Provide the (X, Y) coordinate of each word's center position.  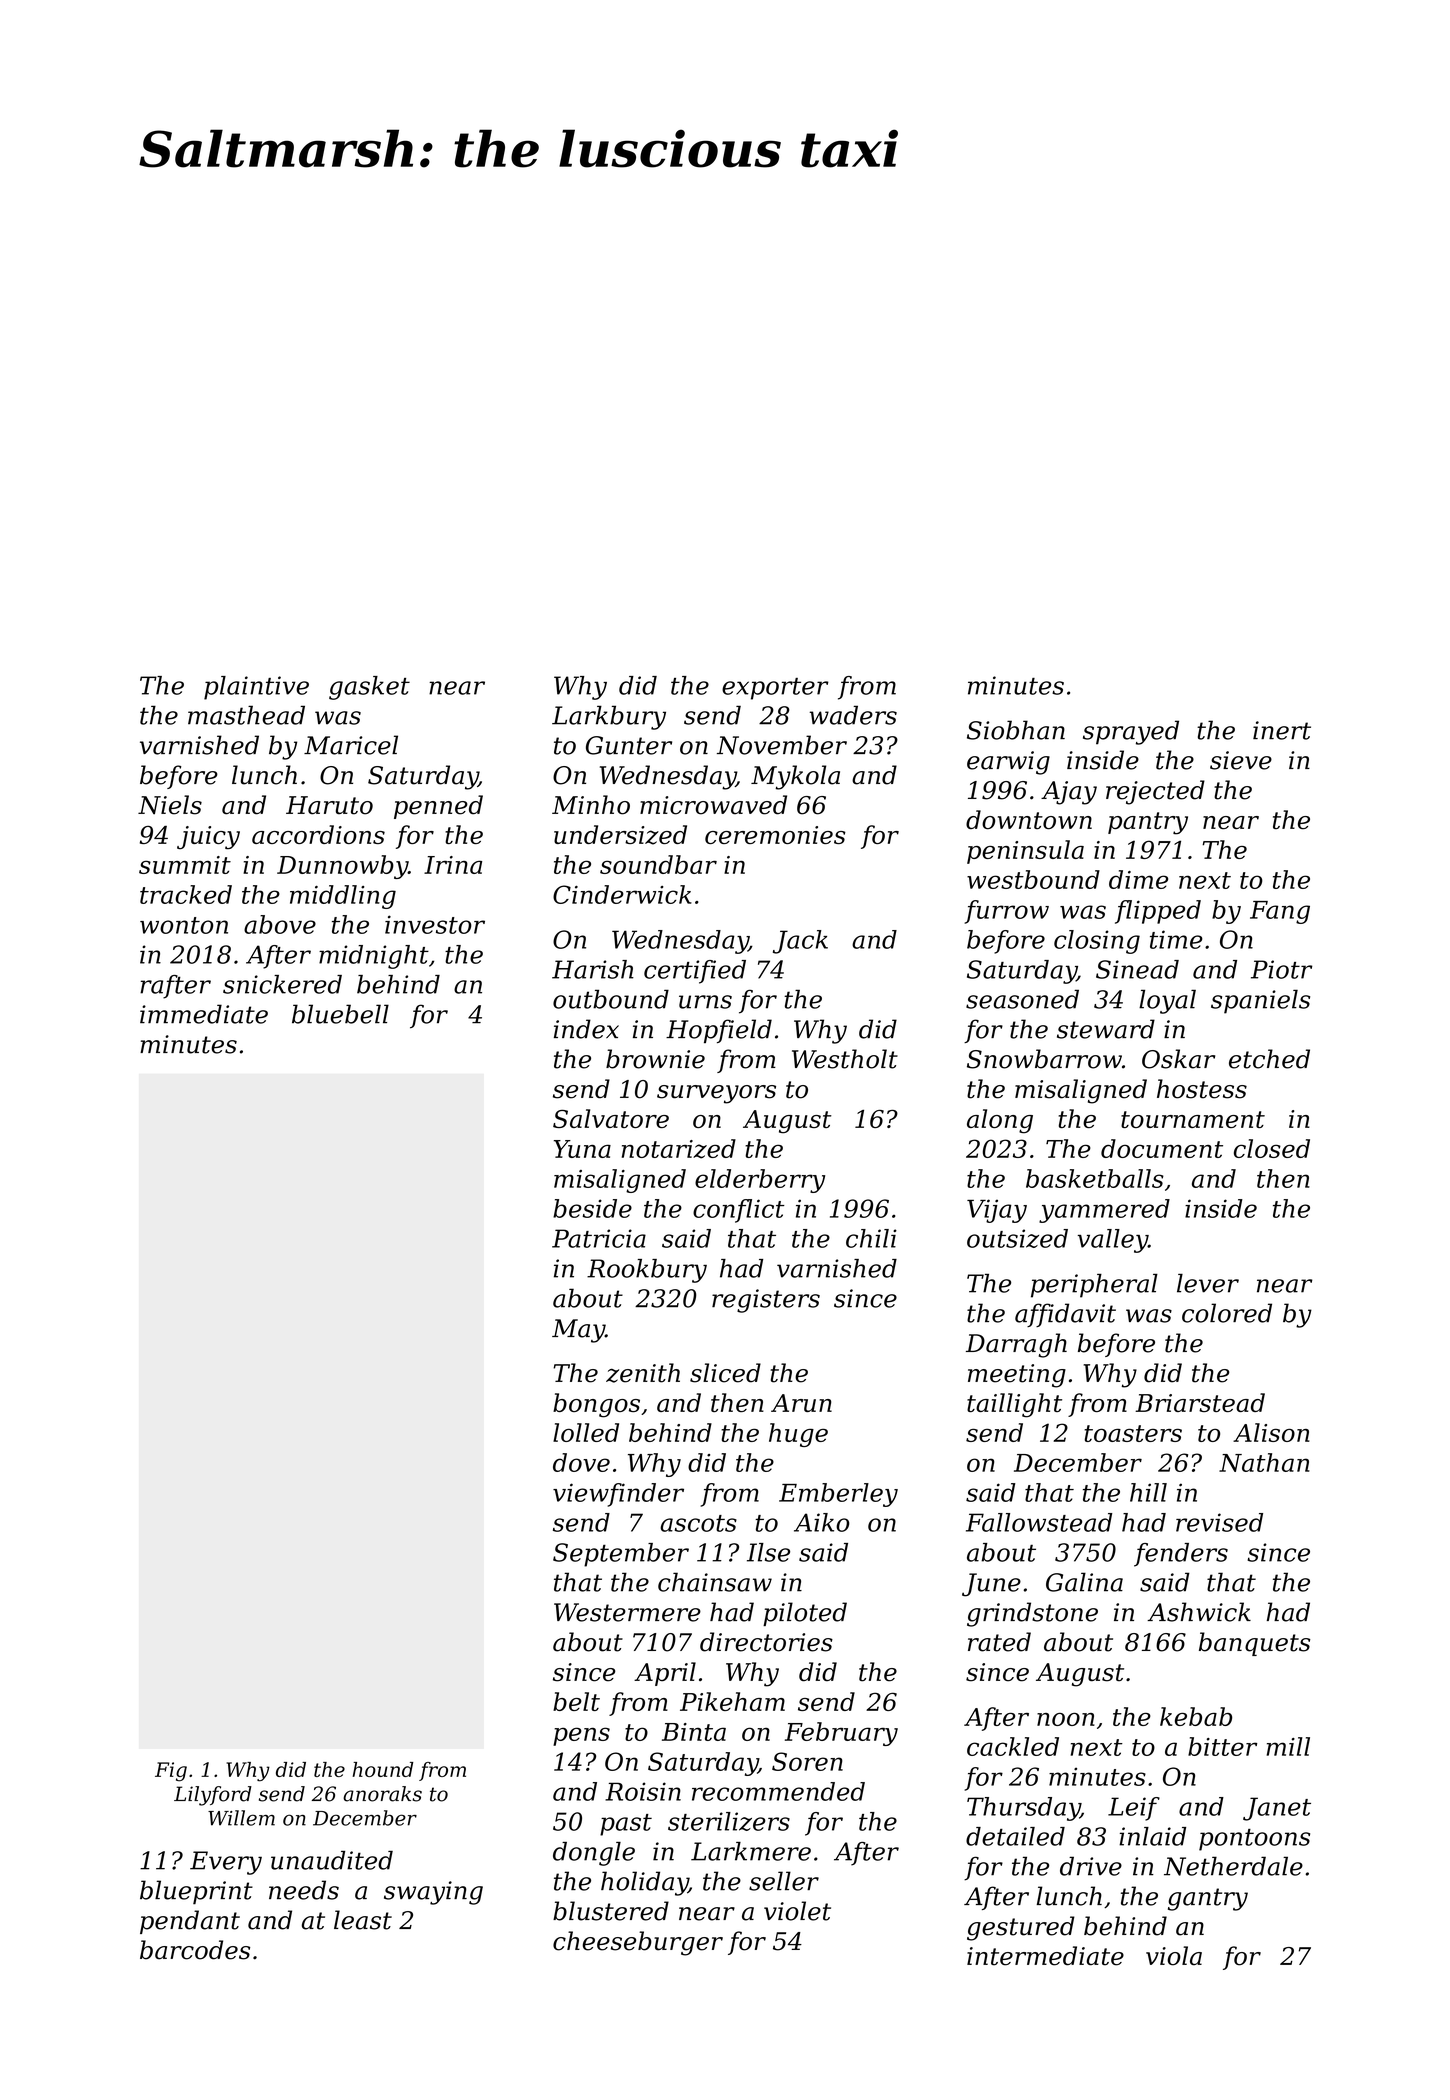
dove (581, 1462)
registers (766, 1301)
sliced (725, 1373)
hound (383, 1769)
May (578, 1331)
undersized (620, 835)
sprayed (1131, 732)
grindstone (1032, 1614)
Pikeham (732, 1701)
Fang (1280, 912)
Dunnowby (342, 867)
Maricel (351, 745)
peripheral (1094, 1286)
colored (1227, 1313)
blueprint (196, 1892)
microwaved (713, 805)
